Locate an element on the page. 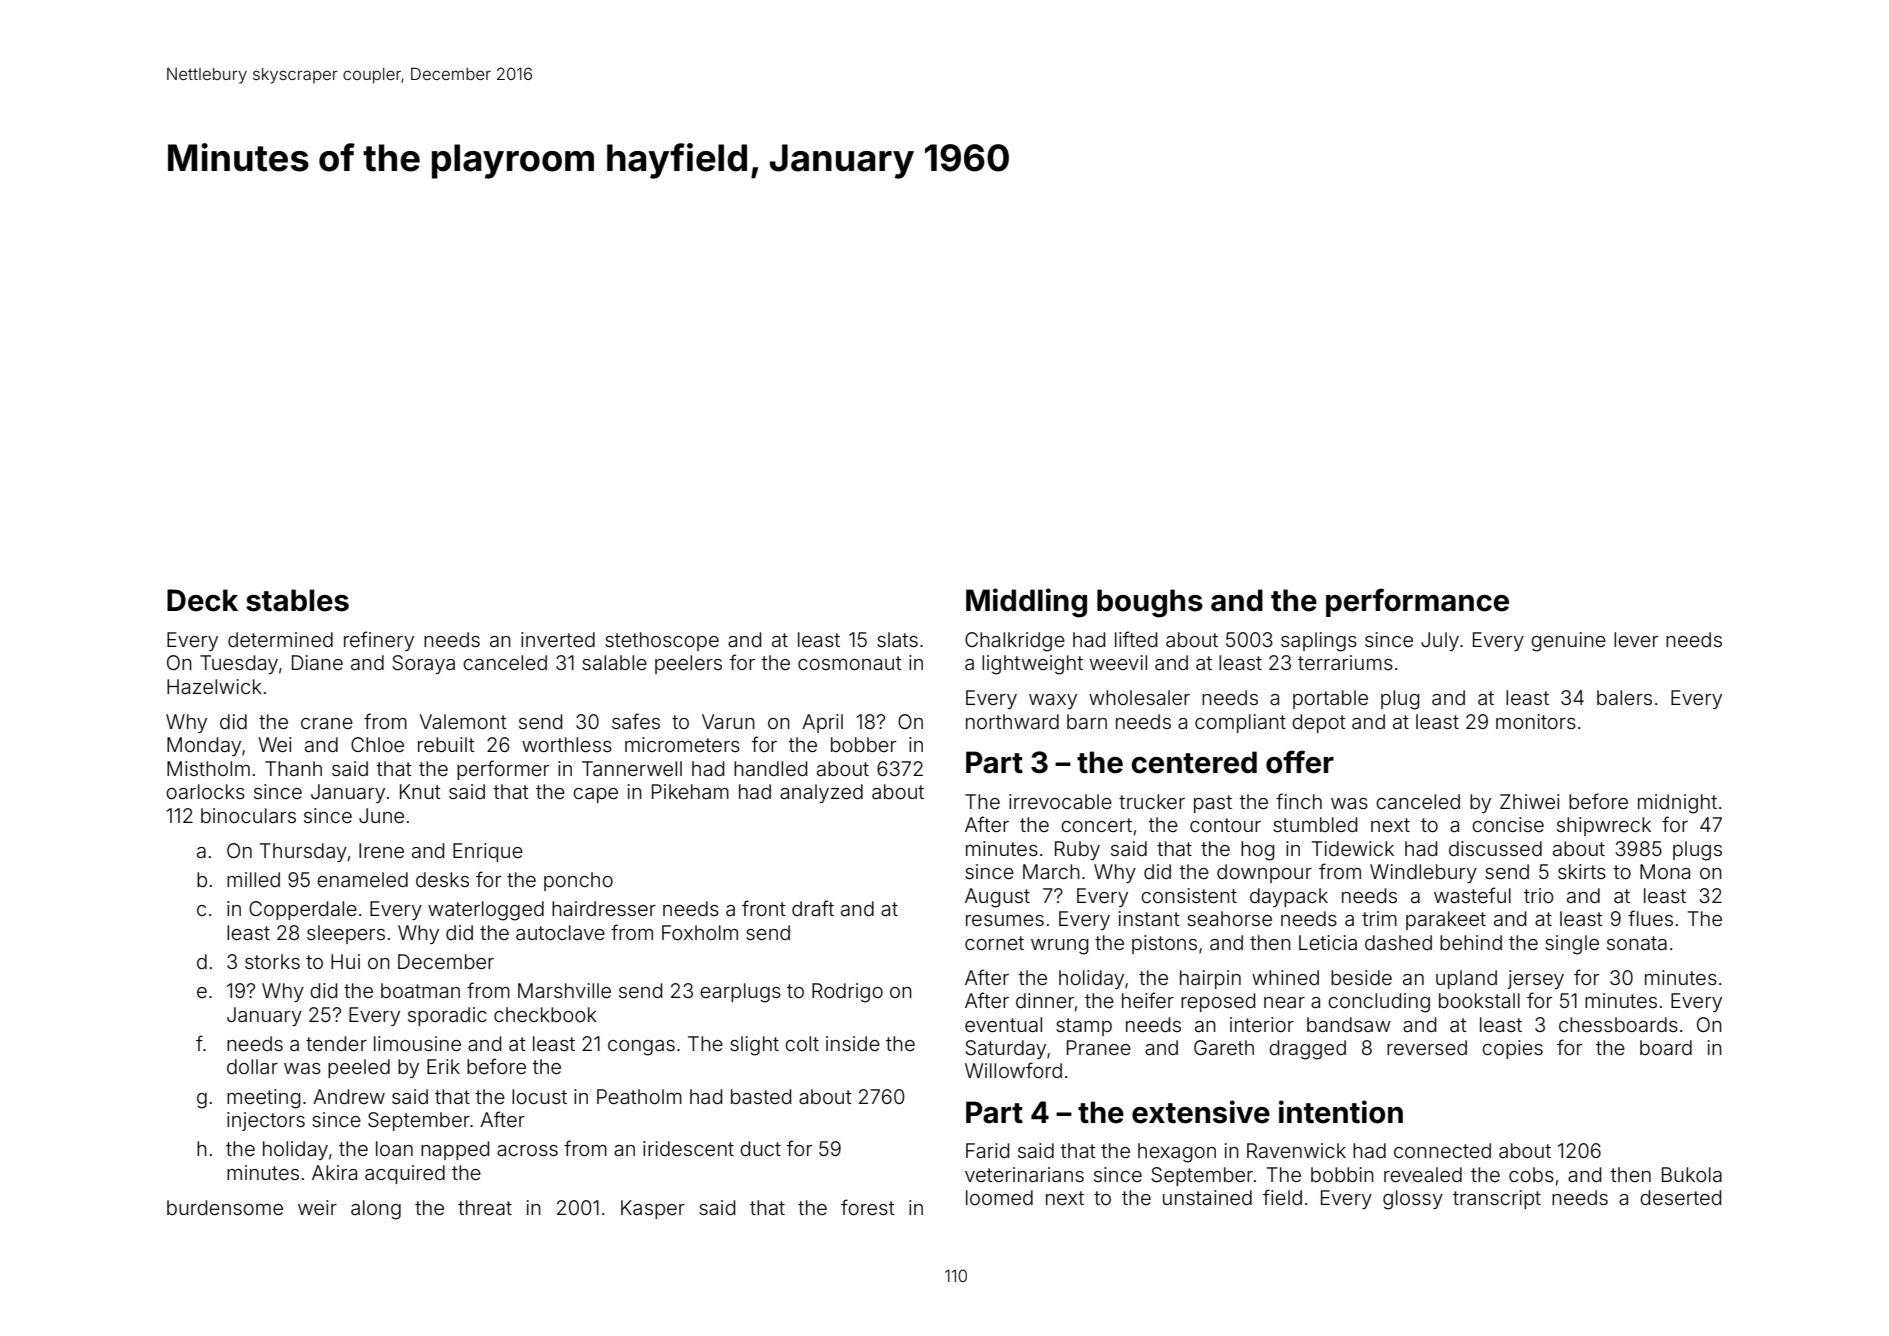 The image size is (1889, 1336). copies is located at coordinates (1512, 1049).
